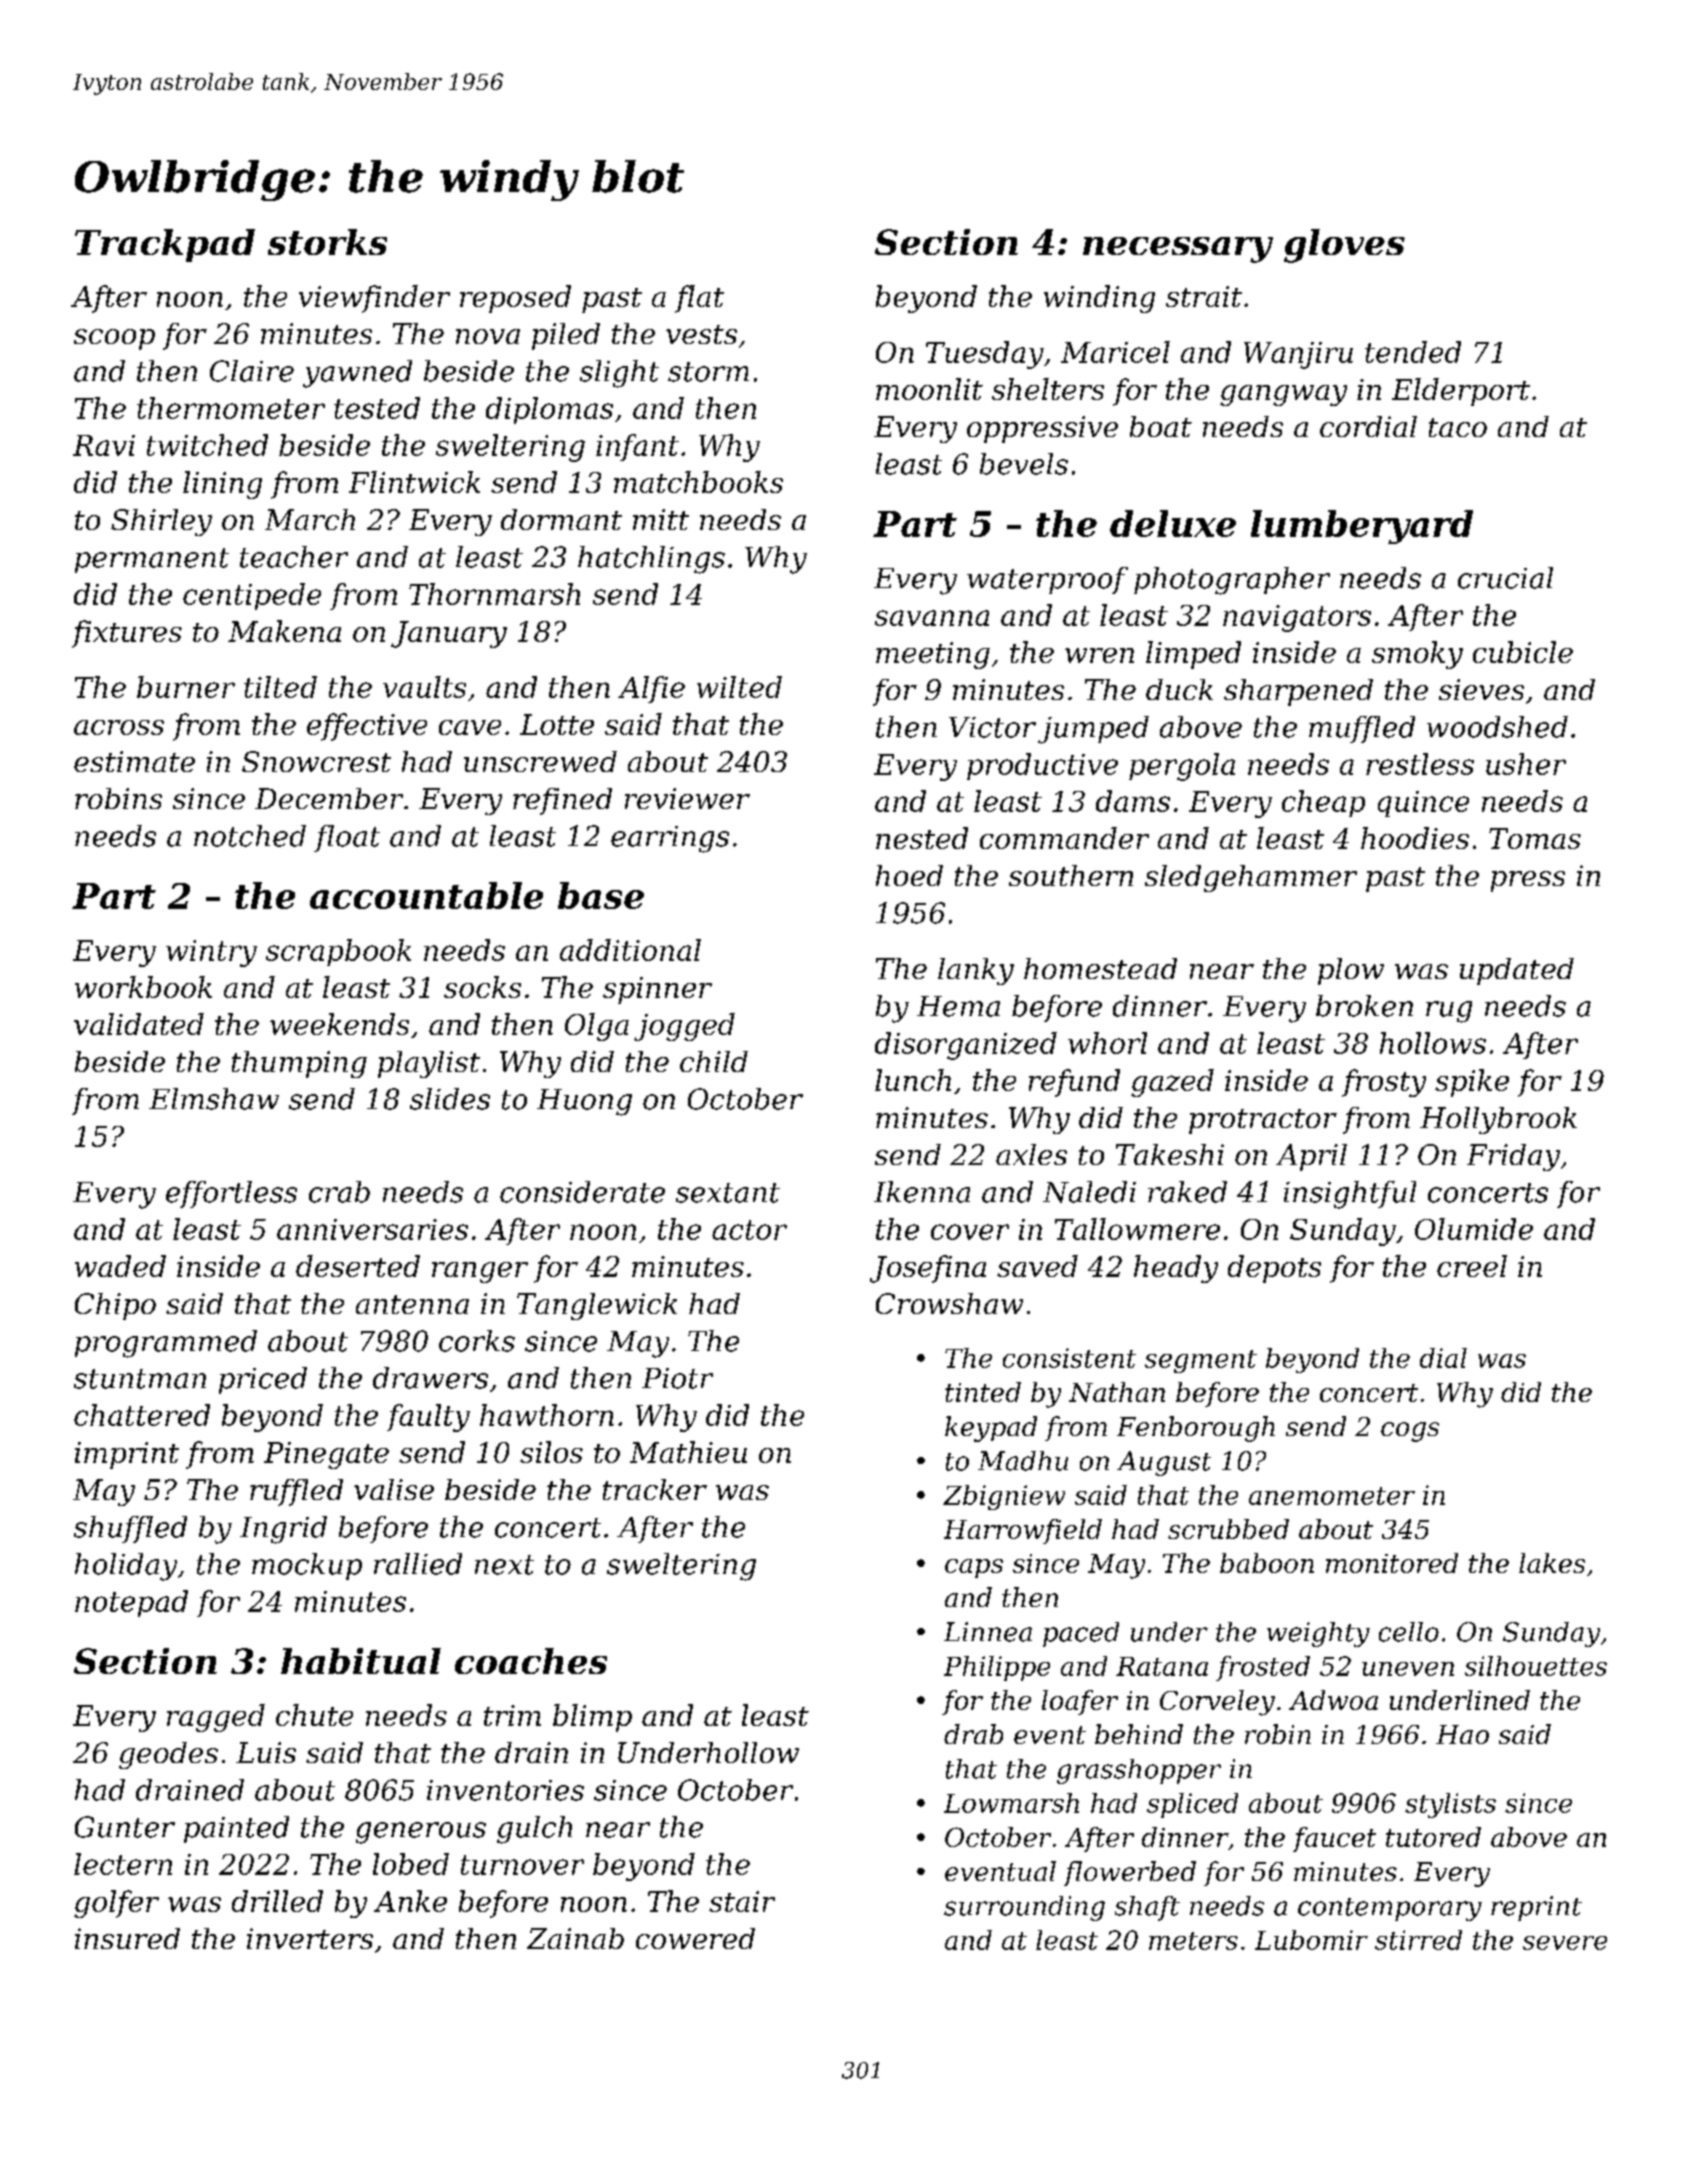 The height and width of the page is (2178, 1683). Describe the element at coordinates (1565, 1943) in the page. I see `severe` at that location.
